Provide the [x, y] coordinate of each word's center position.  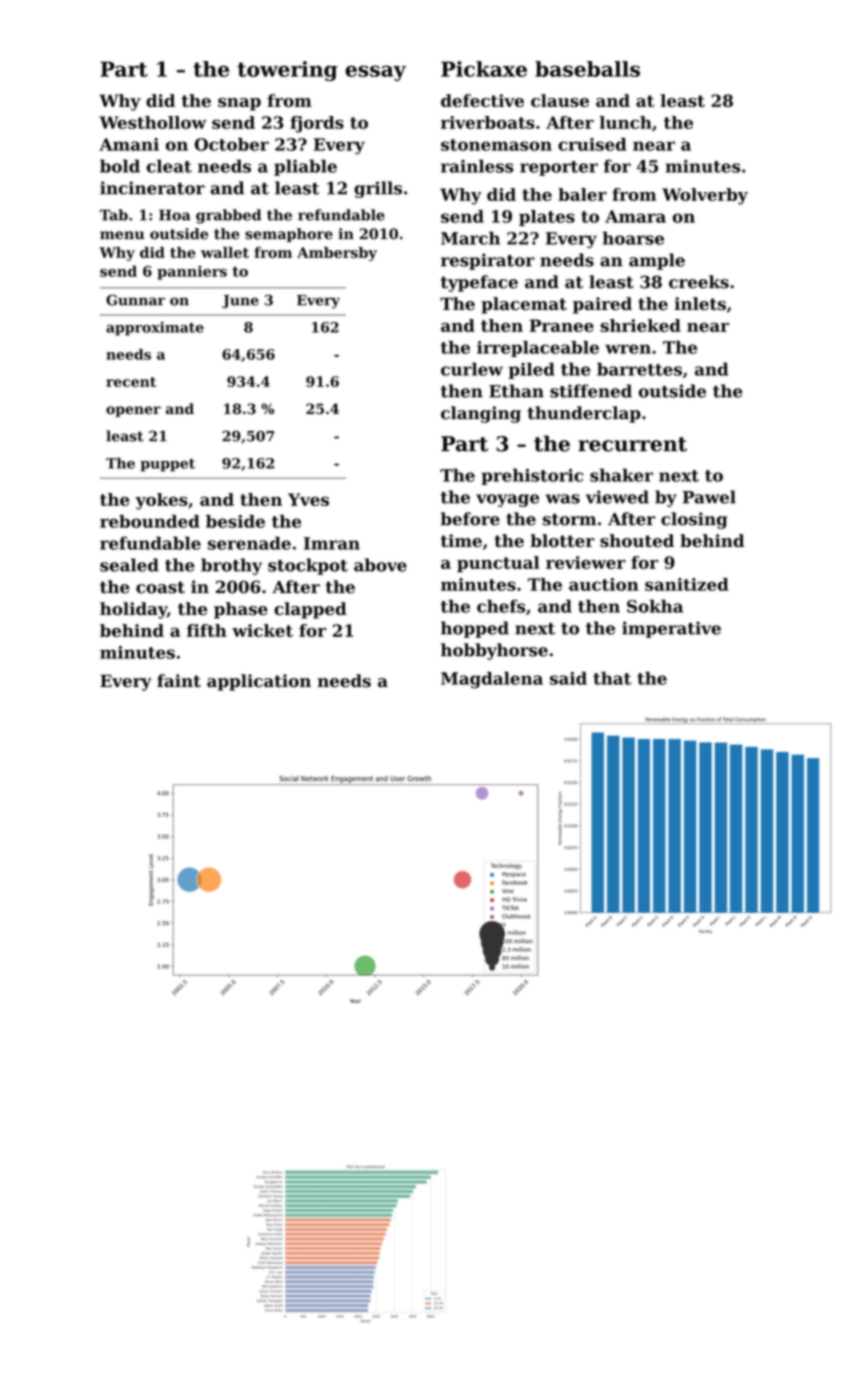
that [612, 678]
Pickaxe [484, 69]
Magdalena [492, 680]
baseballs [587, 69]
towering [287, 71]
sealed [129, 565]
